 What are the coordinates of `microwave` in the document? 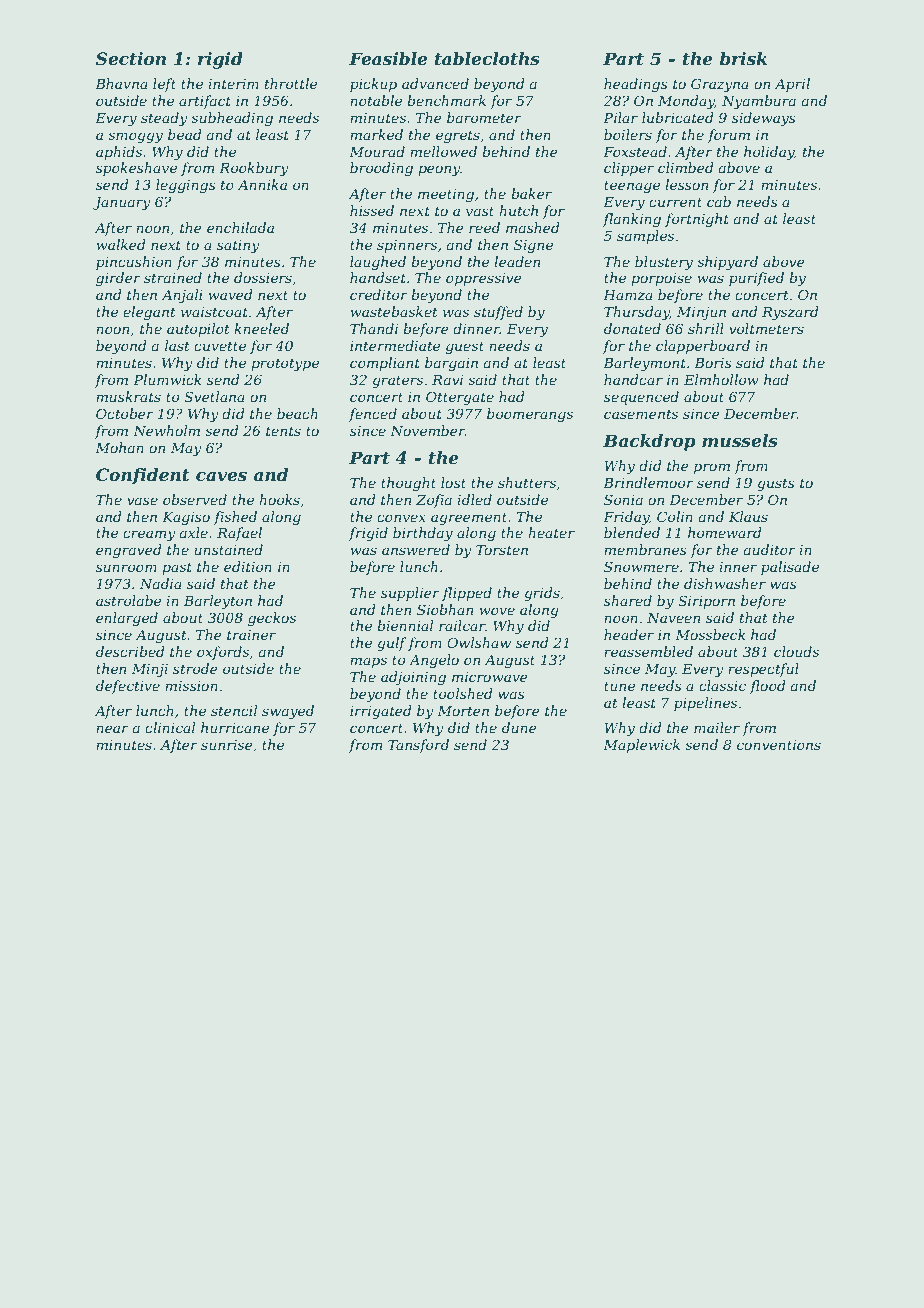 It's located at (490, 677).
